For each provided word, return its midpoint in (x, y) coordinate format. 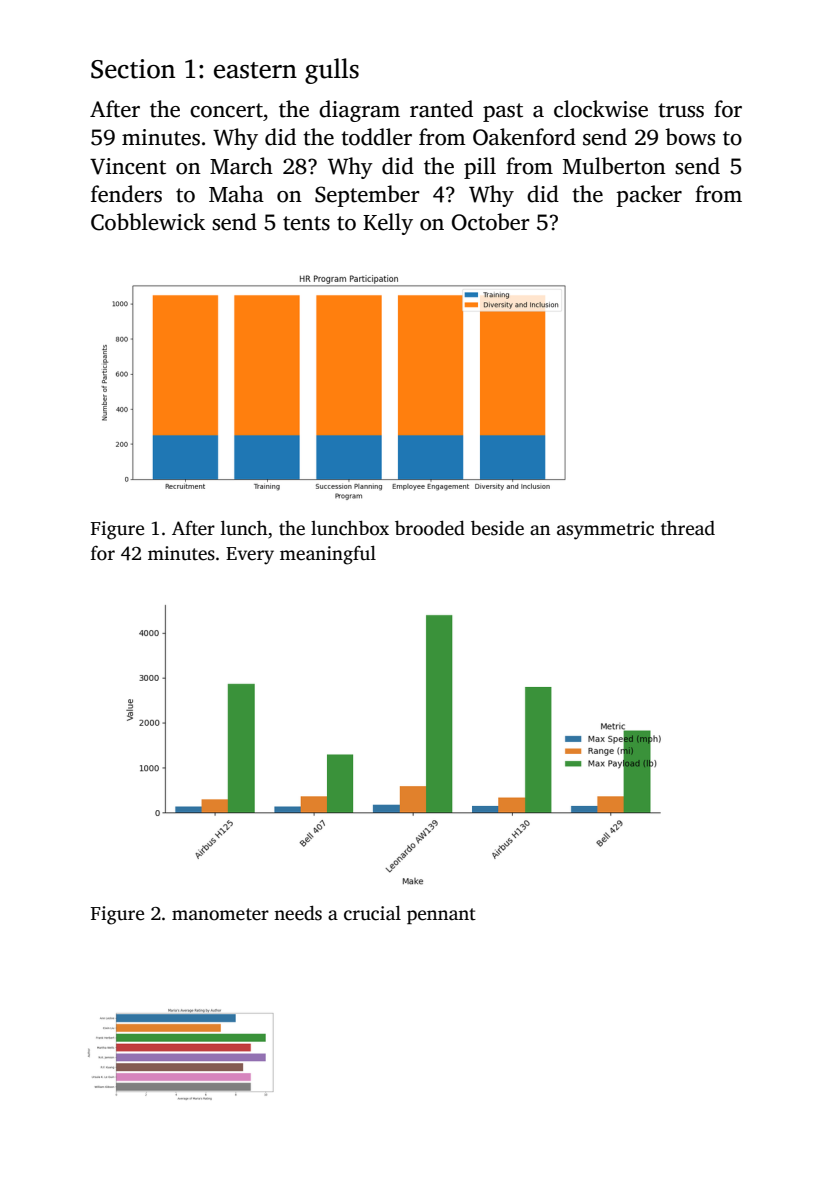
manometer (220, 914)
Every (250, 556)
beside (497, 528)
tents (306, 223)
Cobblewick (148, 222)
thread (688, 528)
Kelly (388, 224)
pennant (441, 916)
